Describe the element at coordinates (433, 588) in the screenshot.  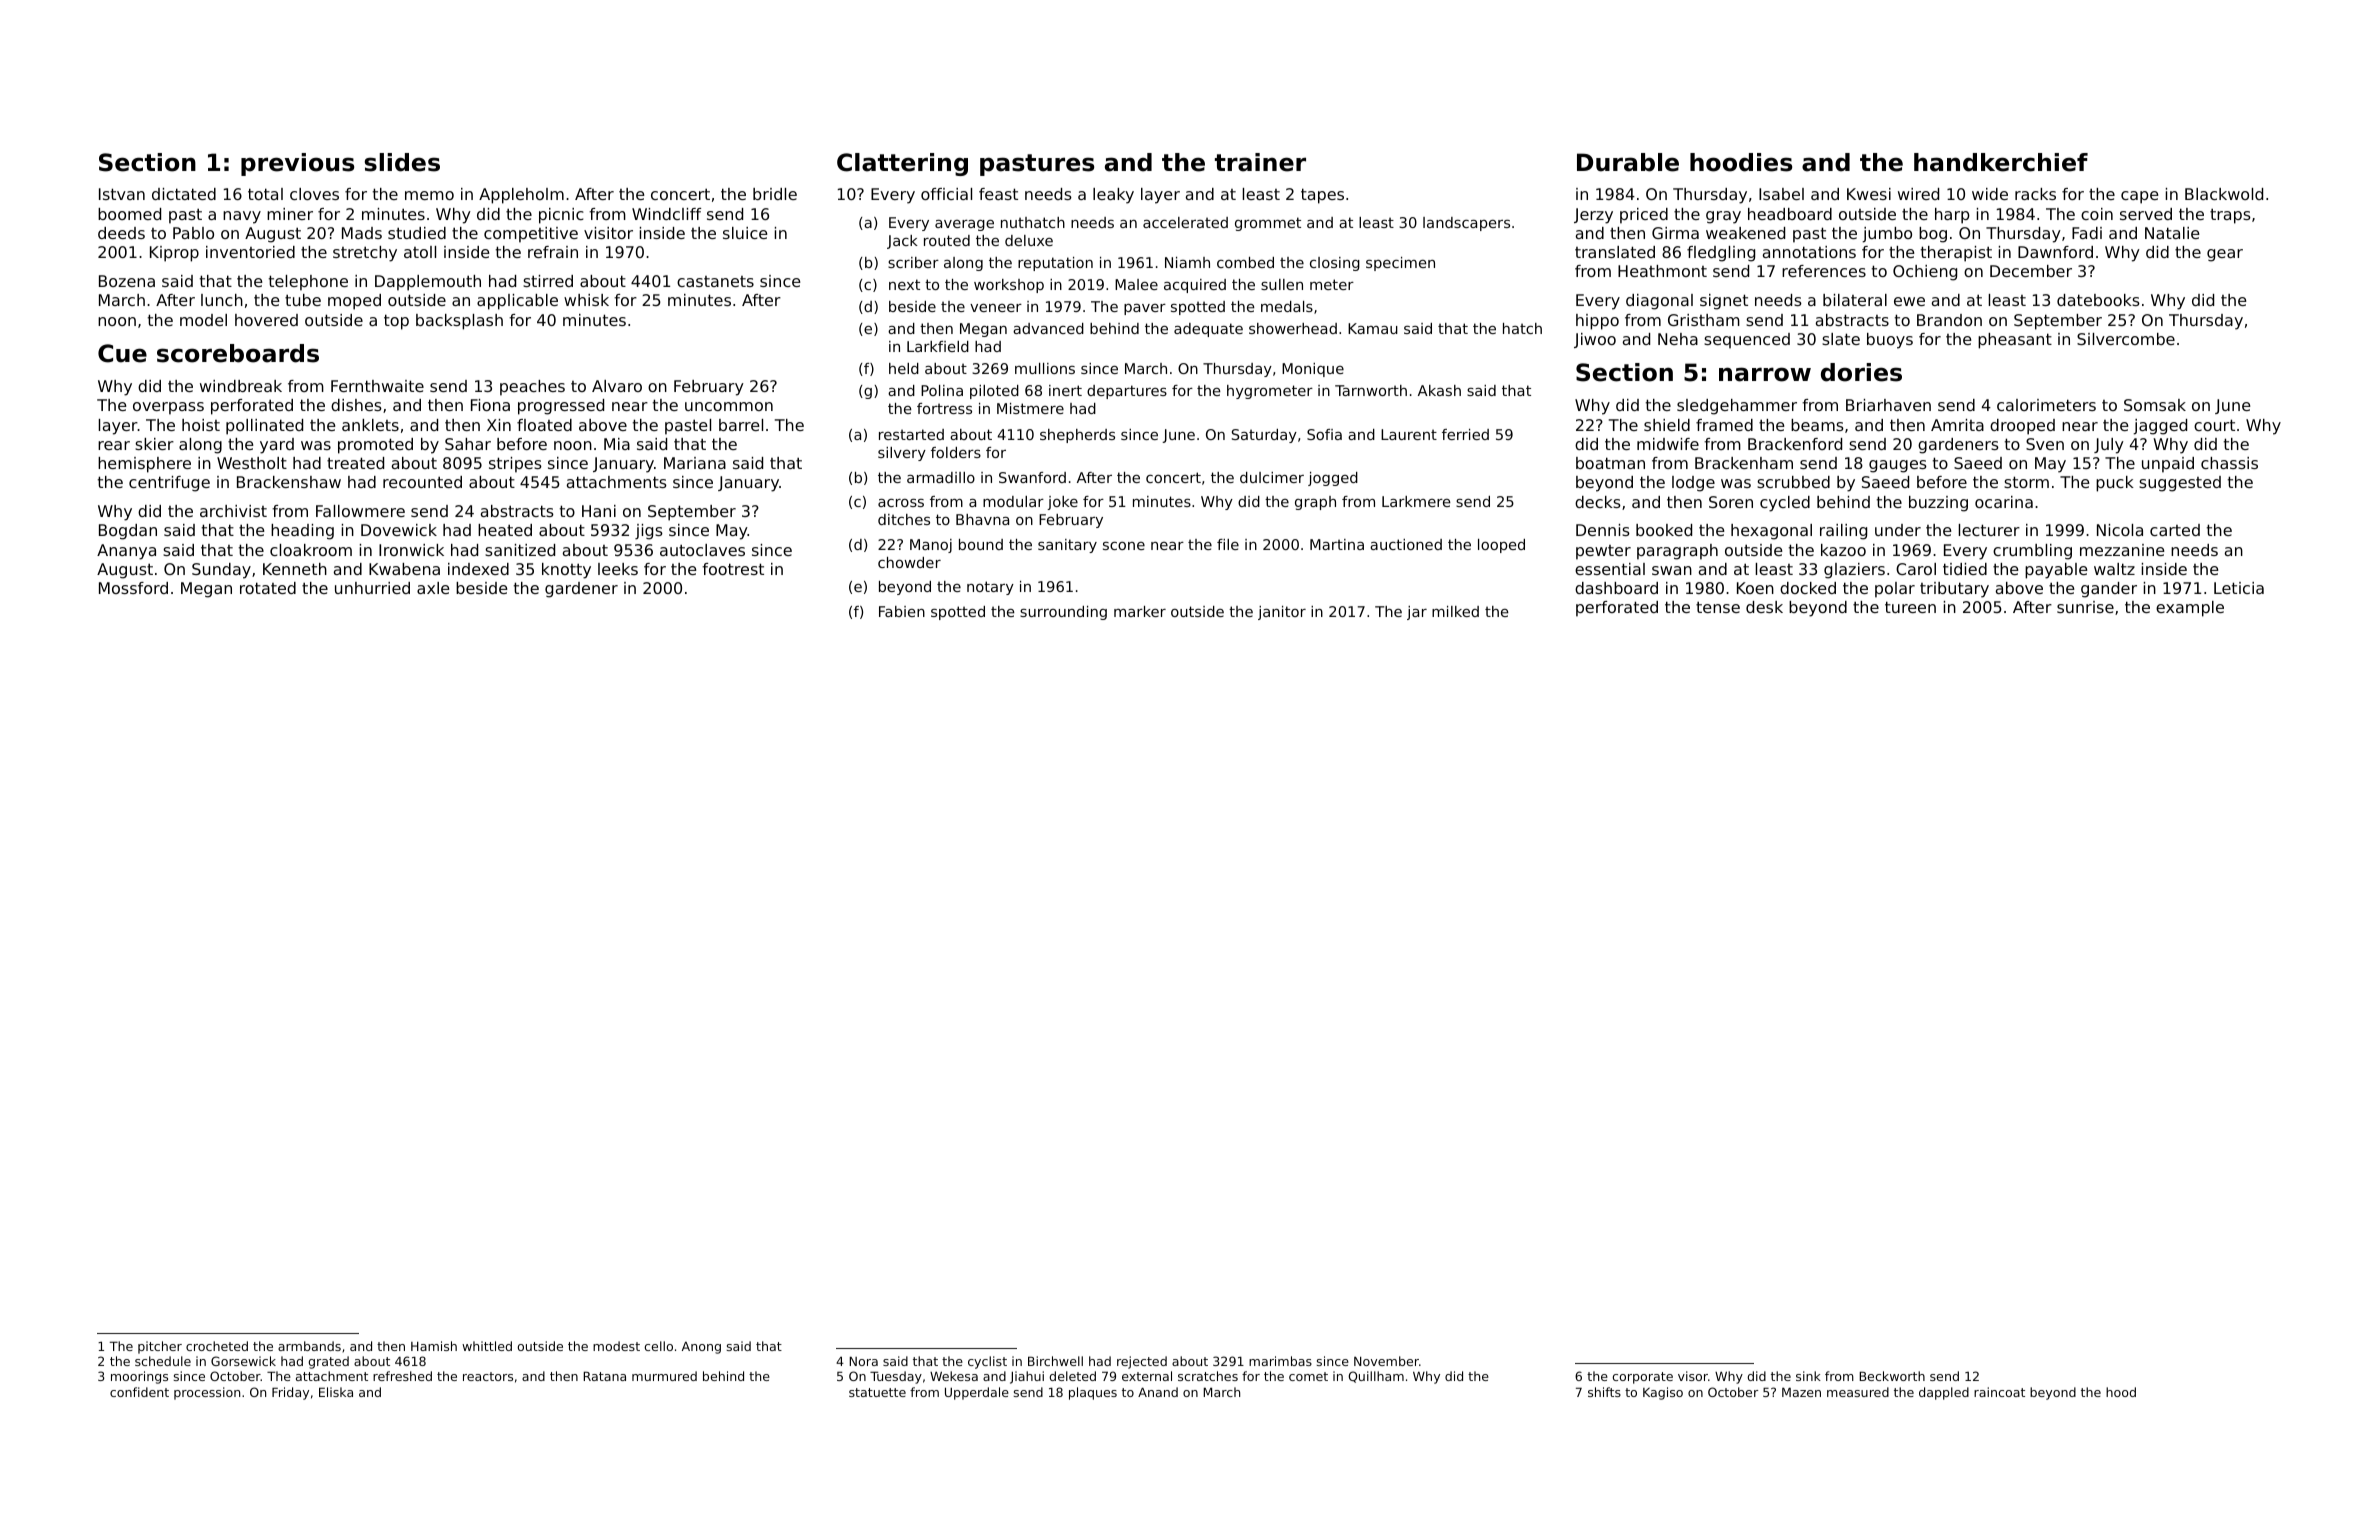
I see `axle` at that location.
